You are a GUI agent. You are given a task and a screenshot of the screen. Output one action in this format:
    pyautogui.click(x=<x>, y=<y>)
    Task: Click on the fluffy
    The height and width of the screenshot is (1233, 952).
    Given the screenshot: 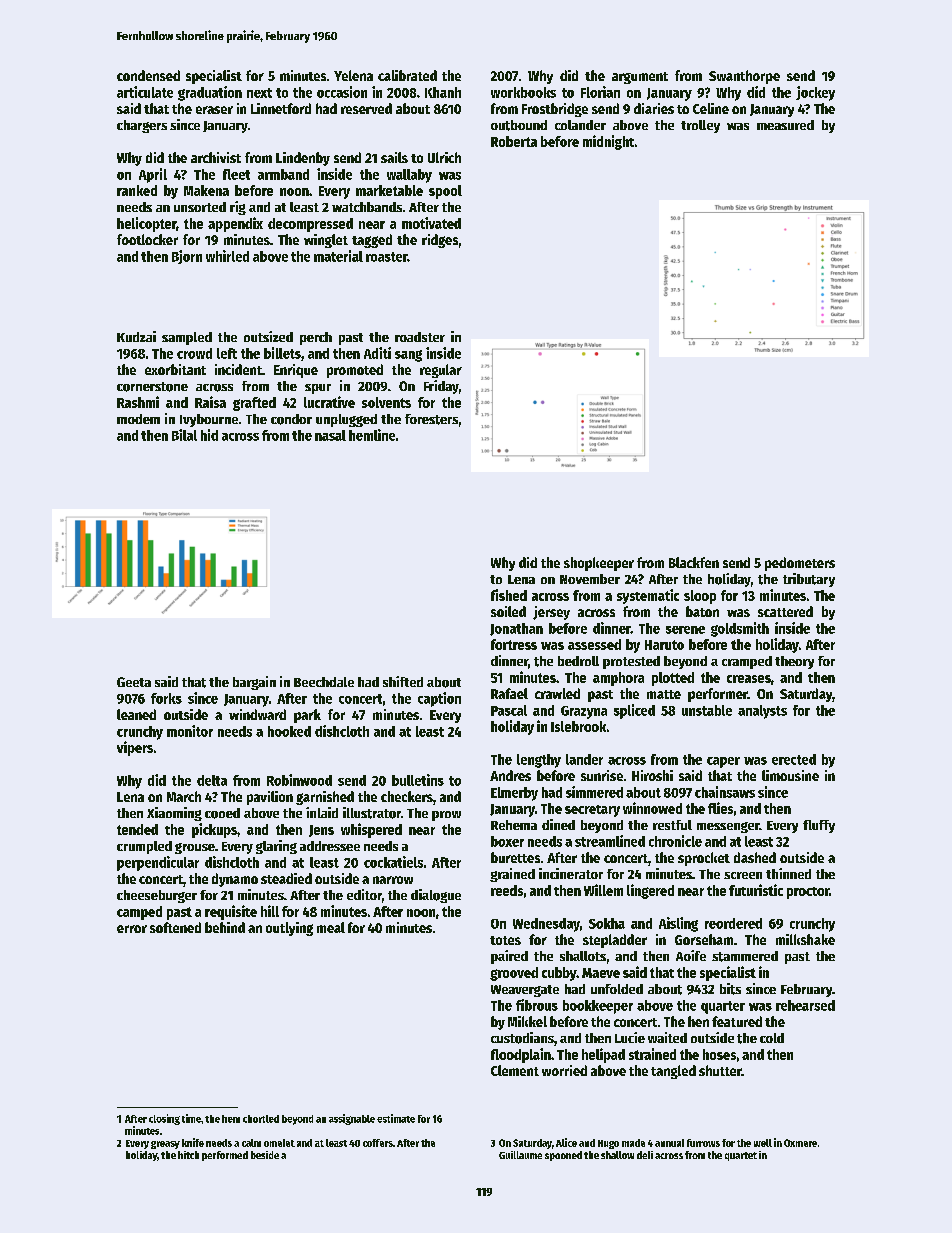 What is the action you would take?
    pyautogui.click(x=819, y=826)
